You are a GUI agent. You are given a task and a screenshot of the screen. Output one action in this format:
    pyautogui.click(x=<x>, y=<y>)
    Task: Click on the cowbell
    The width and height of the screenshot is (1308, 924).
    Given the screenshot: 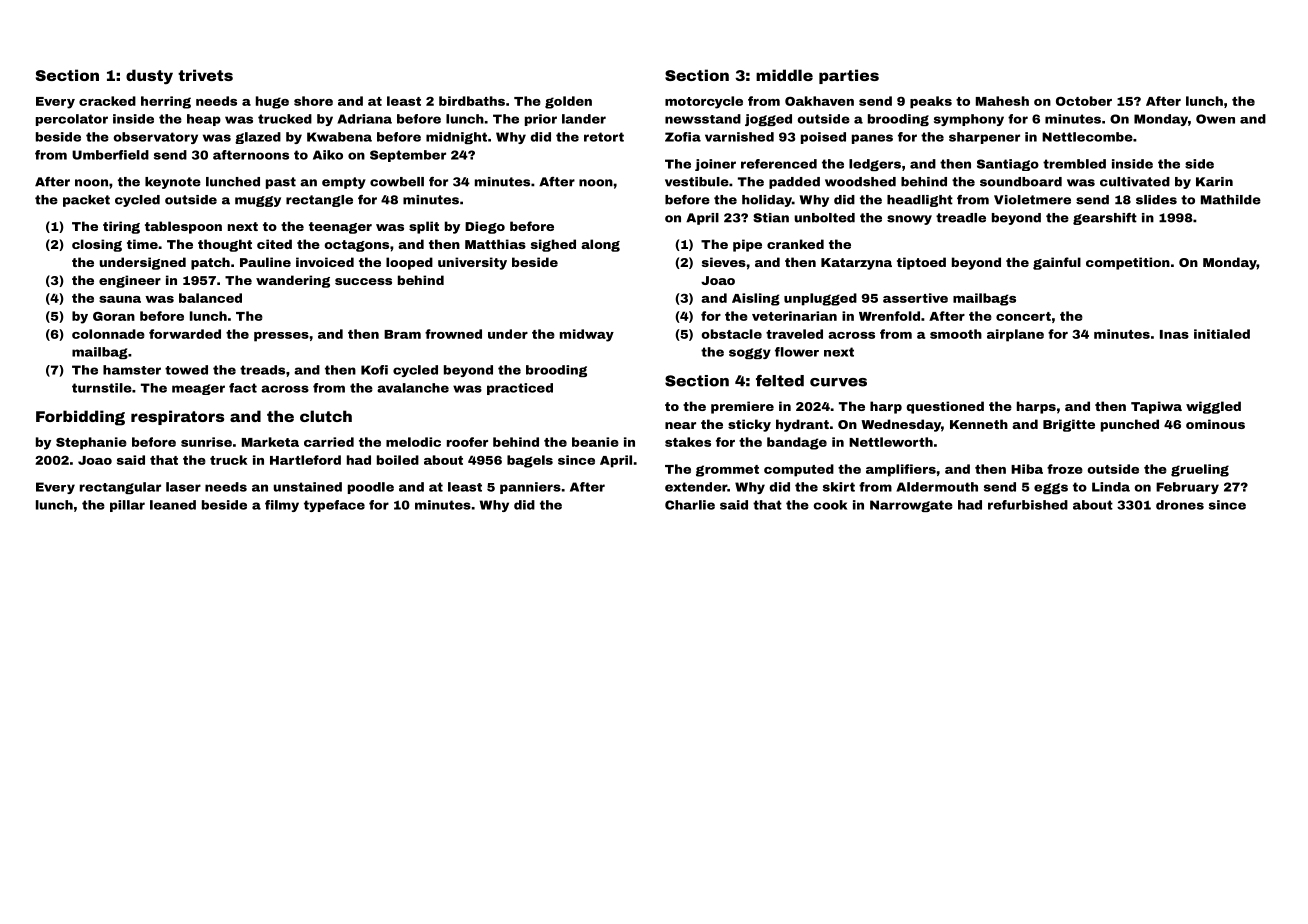 What is the action you would take?
    pyautogui.click(x=397, y=182)
